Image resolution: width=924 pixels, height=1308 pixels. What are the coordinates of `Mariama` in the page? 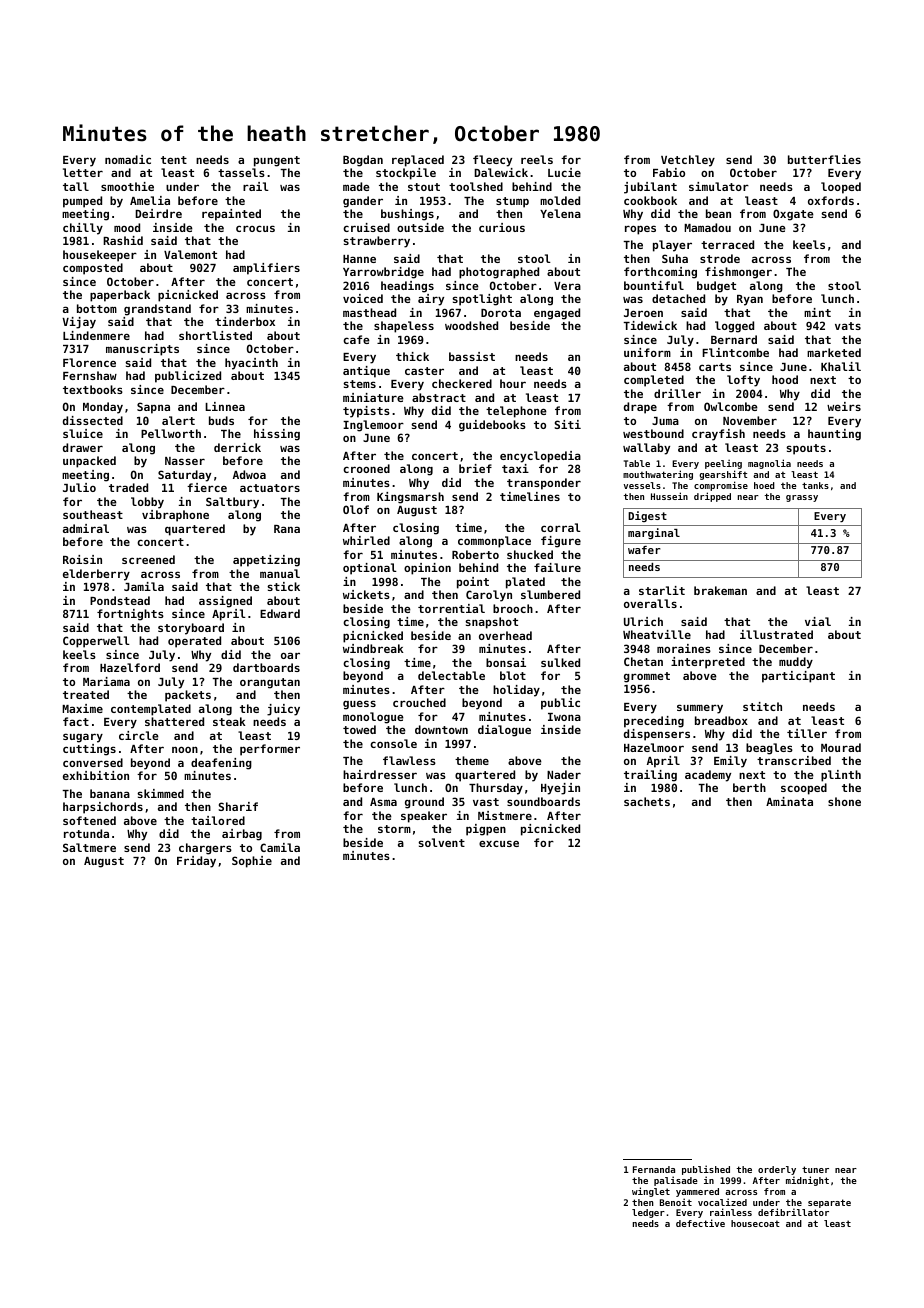 It's located at (106, 681).
